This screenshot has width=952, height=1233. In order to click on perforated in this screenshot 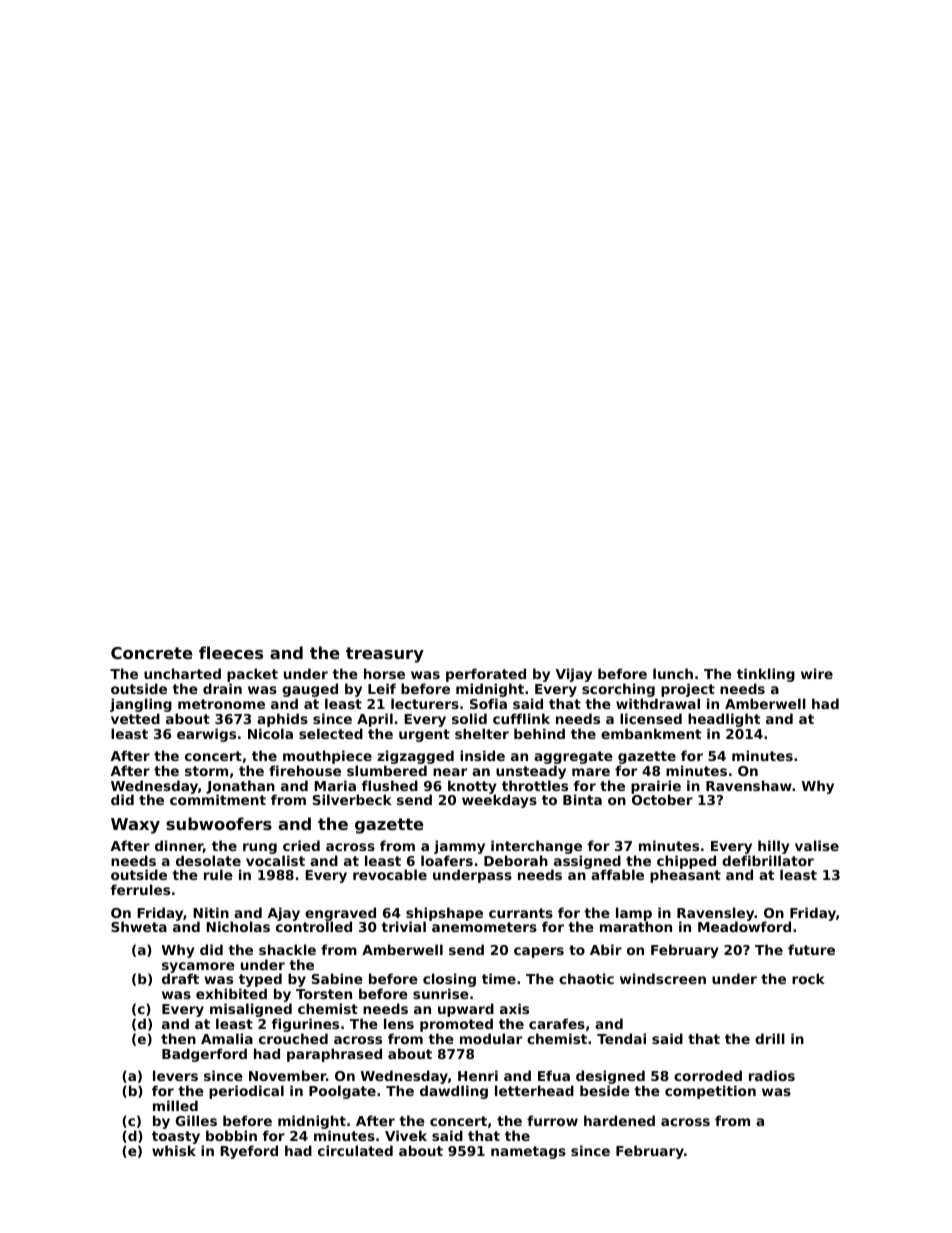, I will do `click(486, 675)`.
